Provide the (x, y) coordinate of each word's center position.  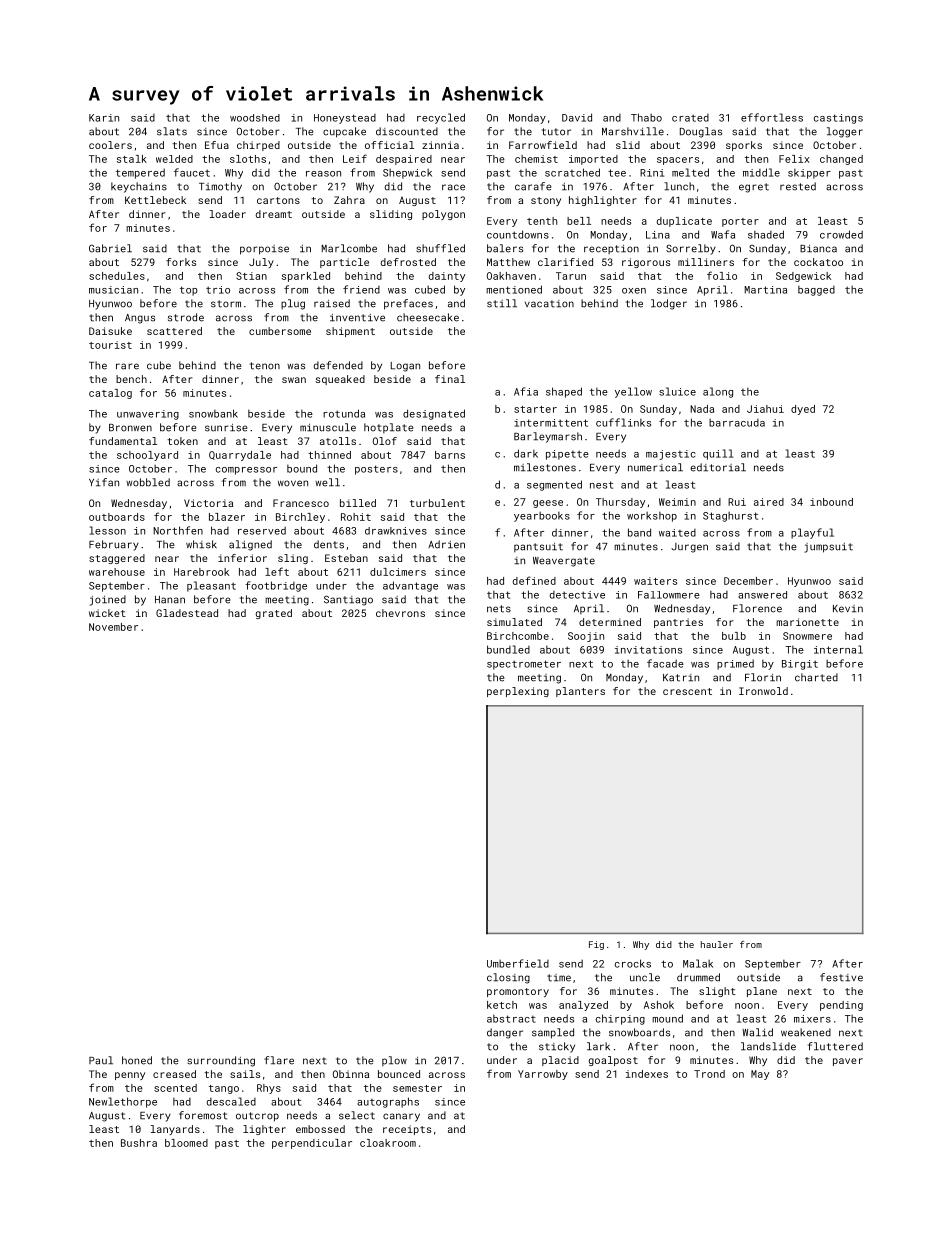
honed (137, 1060)
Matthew (508, 262)
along (718, 392)
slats (172, 131)
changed (841, 160)
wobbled (148, 482)
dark (526, 453)
